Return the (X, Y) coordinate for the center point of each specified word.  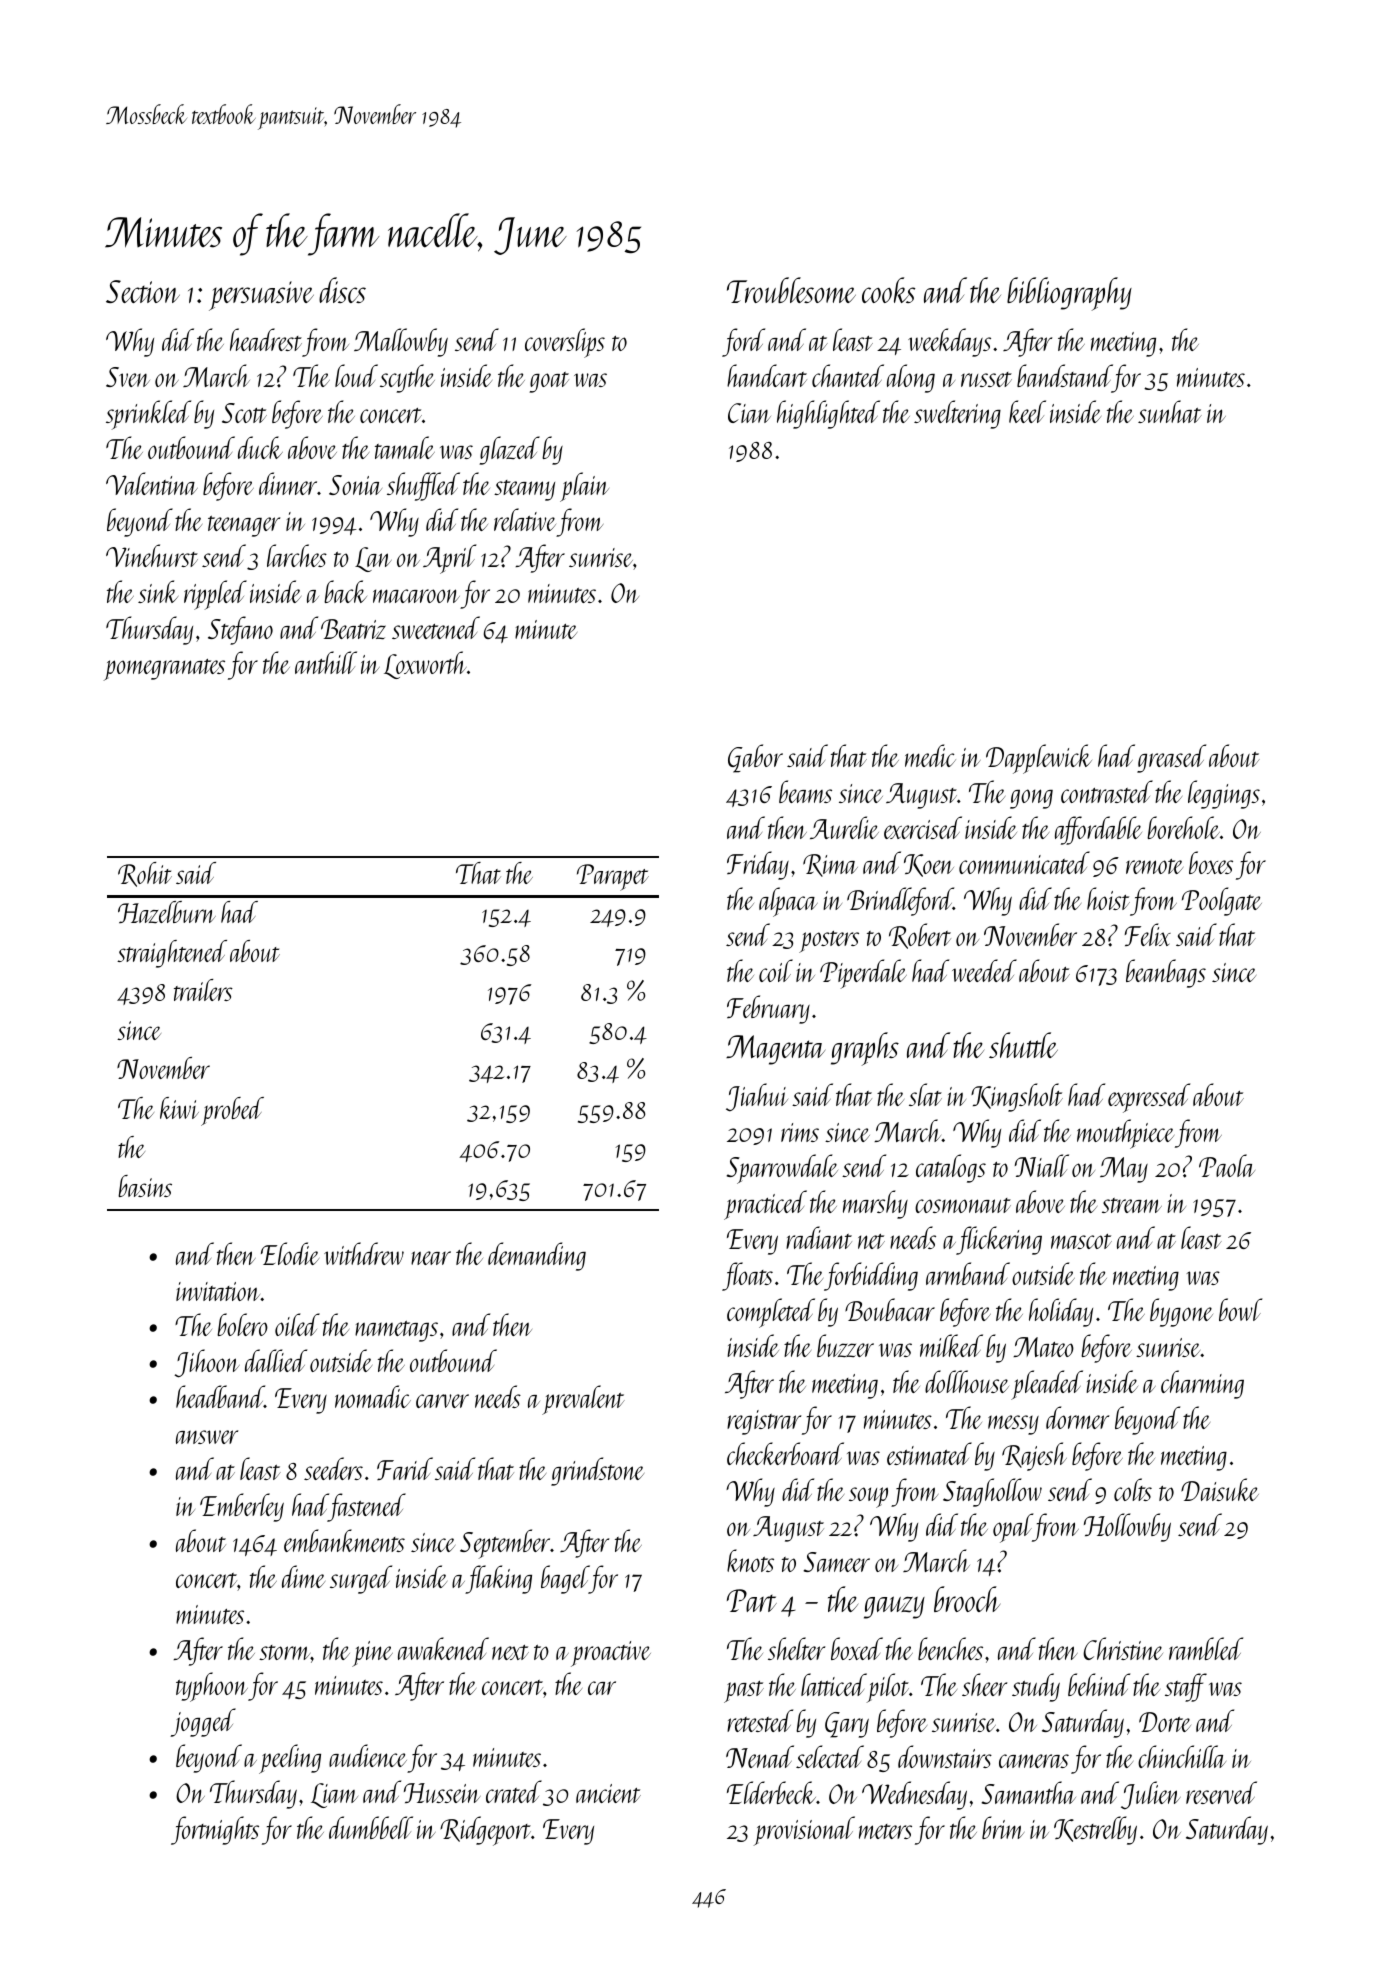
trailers (203, 990)
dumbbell (371, 1827)
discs (342, 290)
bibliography (1069, 294)
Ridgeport (485, 1831)
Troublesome (791, 290)
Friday (758, 865)
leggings (1224, 794)
